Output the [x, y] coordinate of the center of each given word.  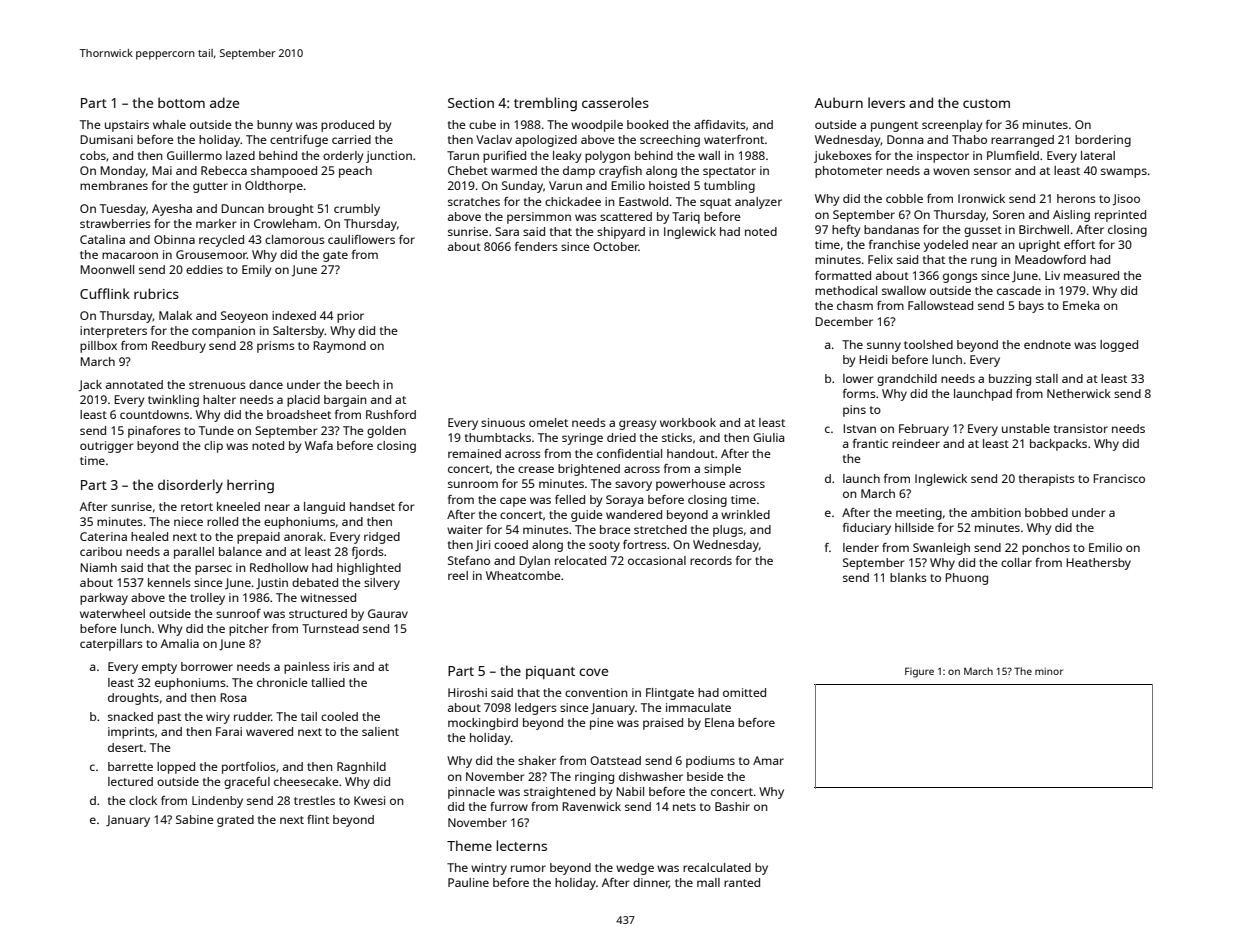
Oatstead [615, 760]
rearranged [1022, 141]
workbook [688, 422]
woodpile [597, 126]
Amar [768, 760]
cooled [339, 716]
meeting [919, 514]
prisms [276, 347]
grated [235, 821]
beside [705, 776]
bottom [181, 102]
